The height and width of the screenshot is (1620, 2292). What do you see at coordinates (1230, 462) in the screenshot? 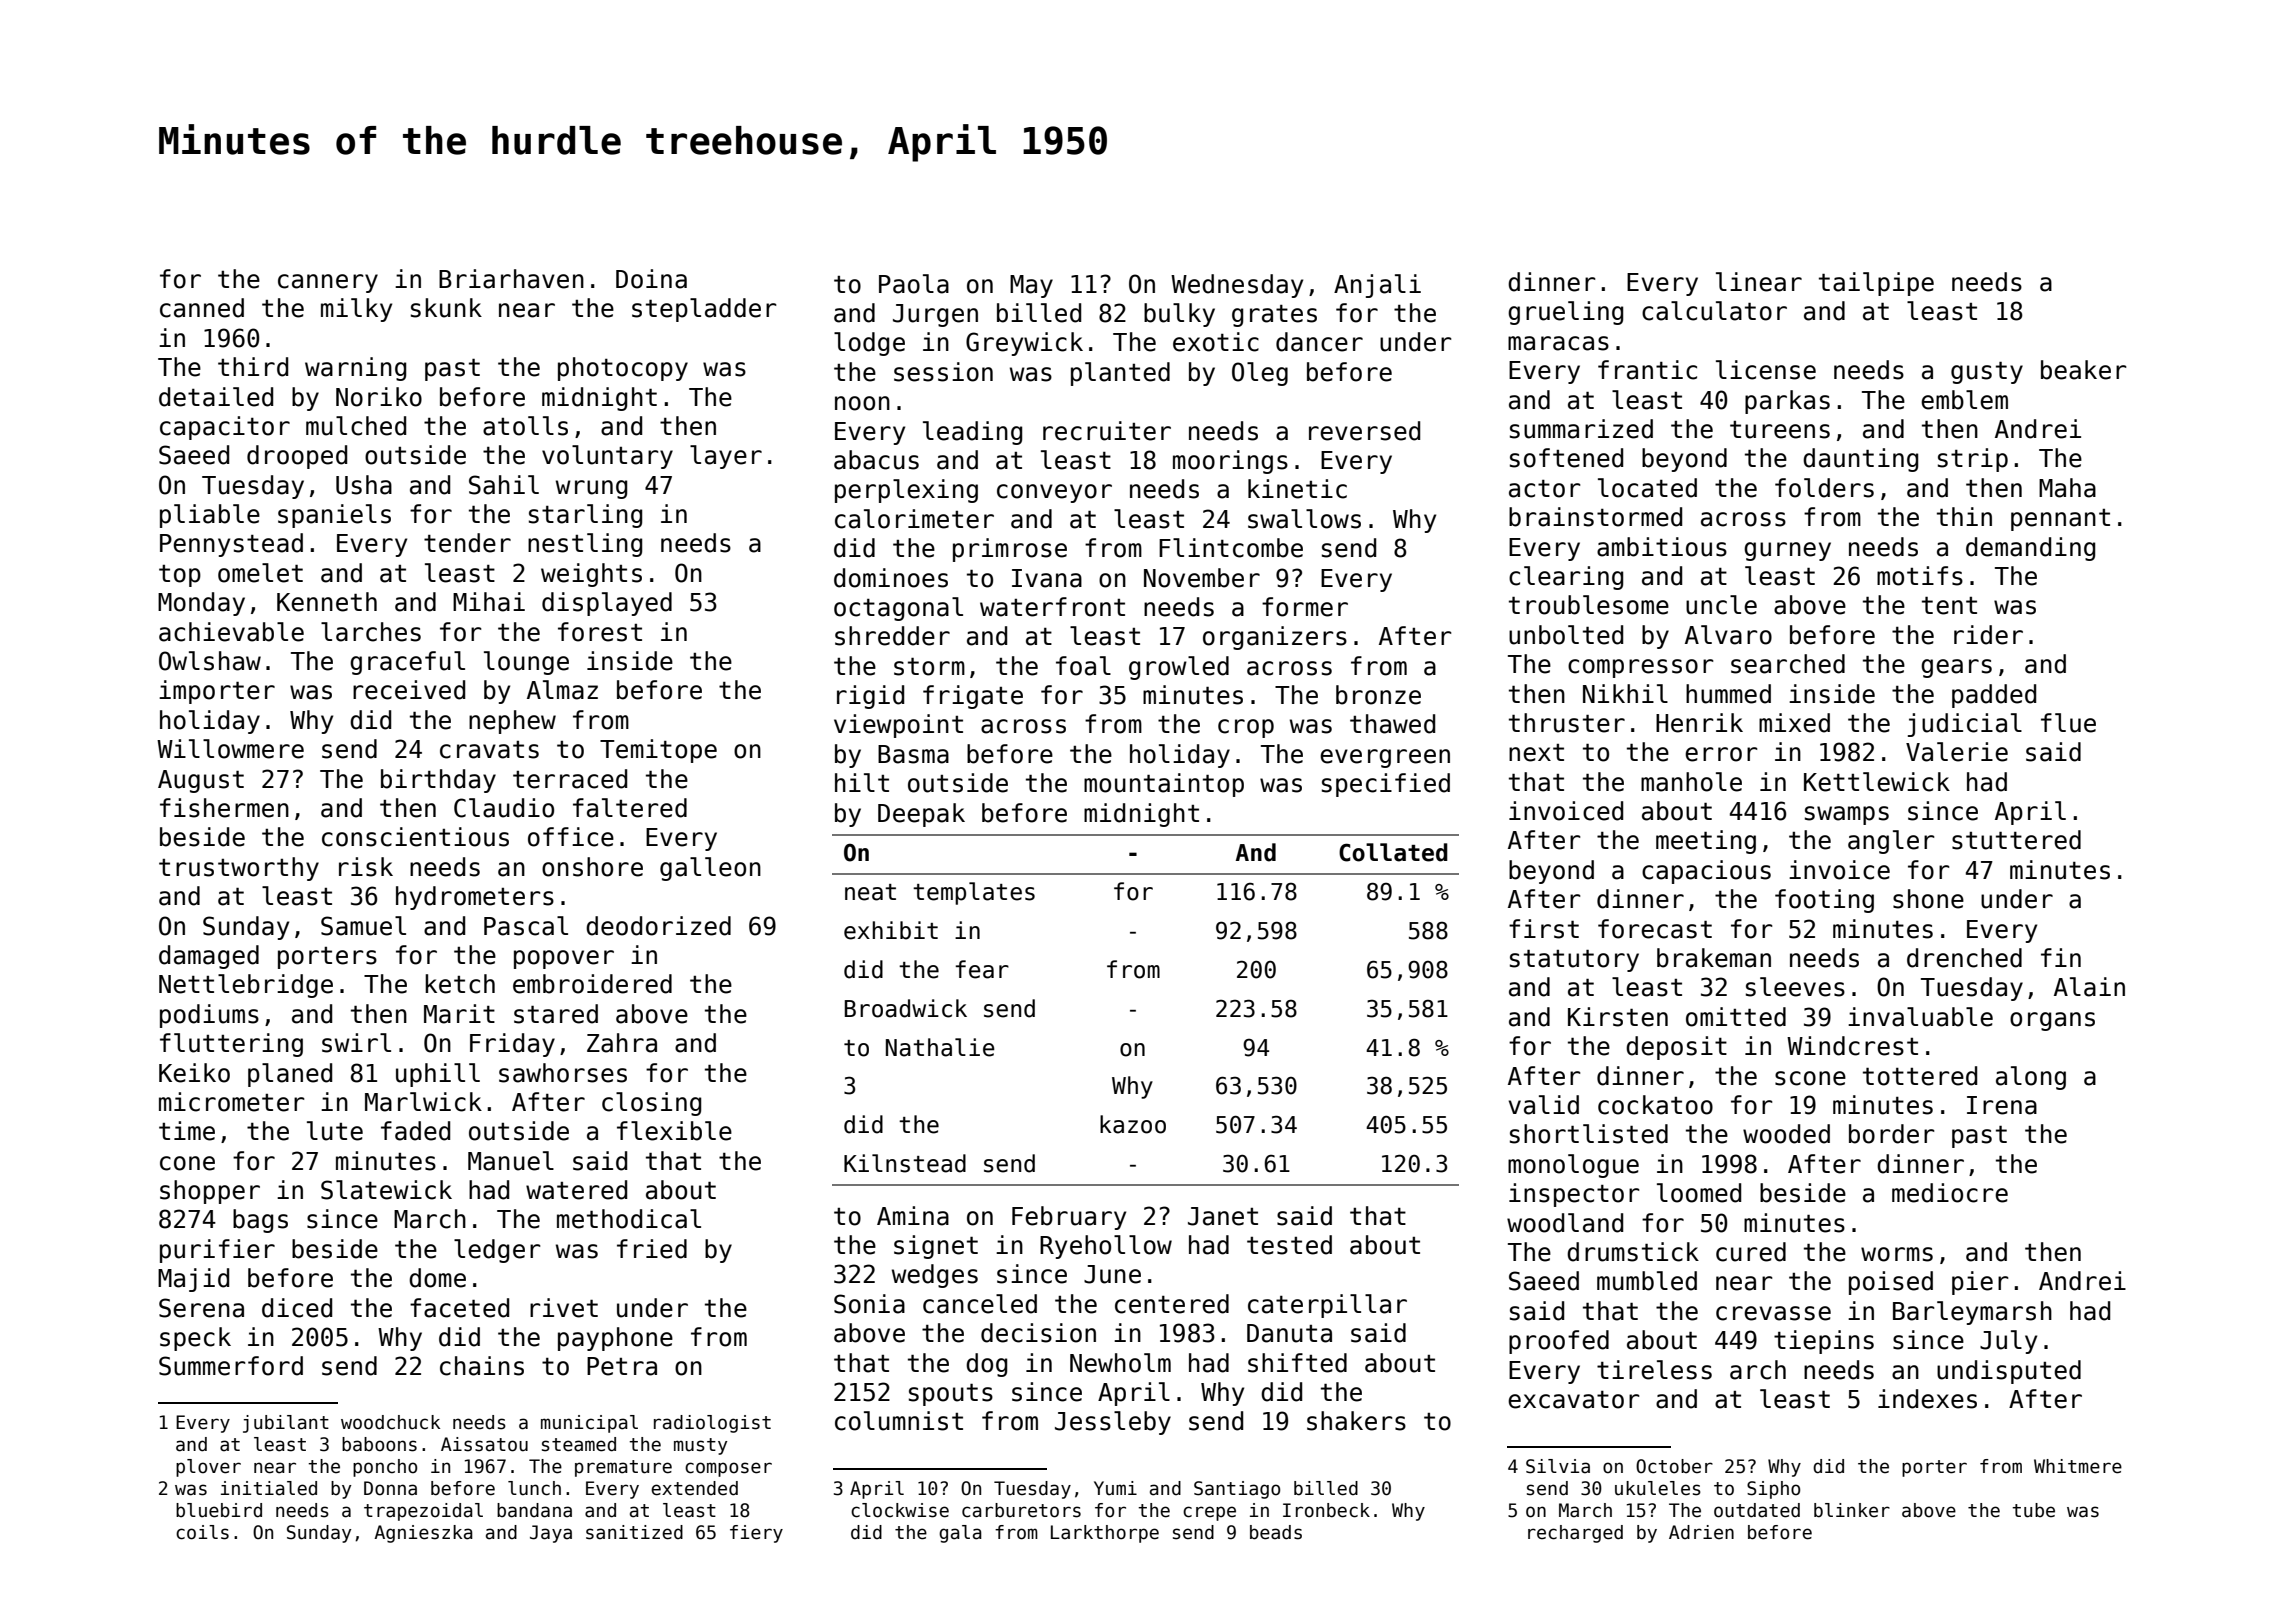
I see `moorings` at bounding box center [1230, 462].
